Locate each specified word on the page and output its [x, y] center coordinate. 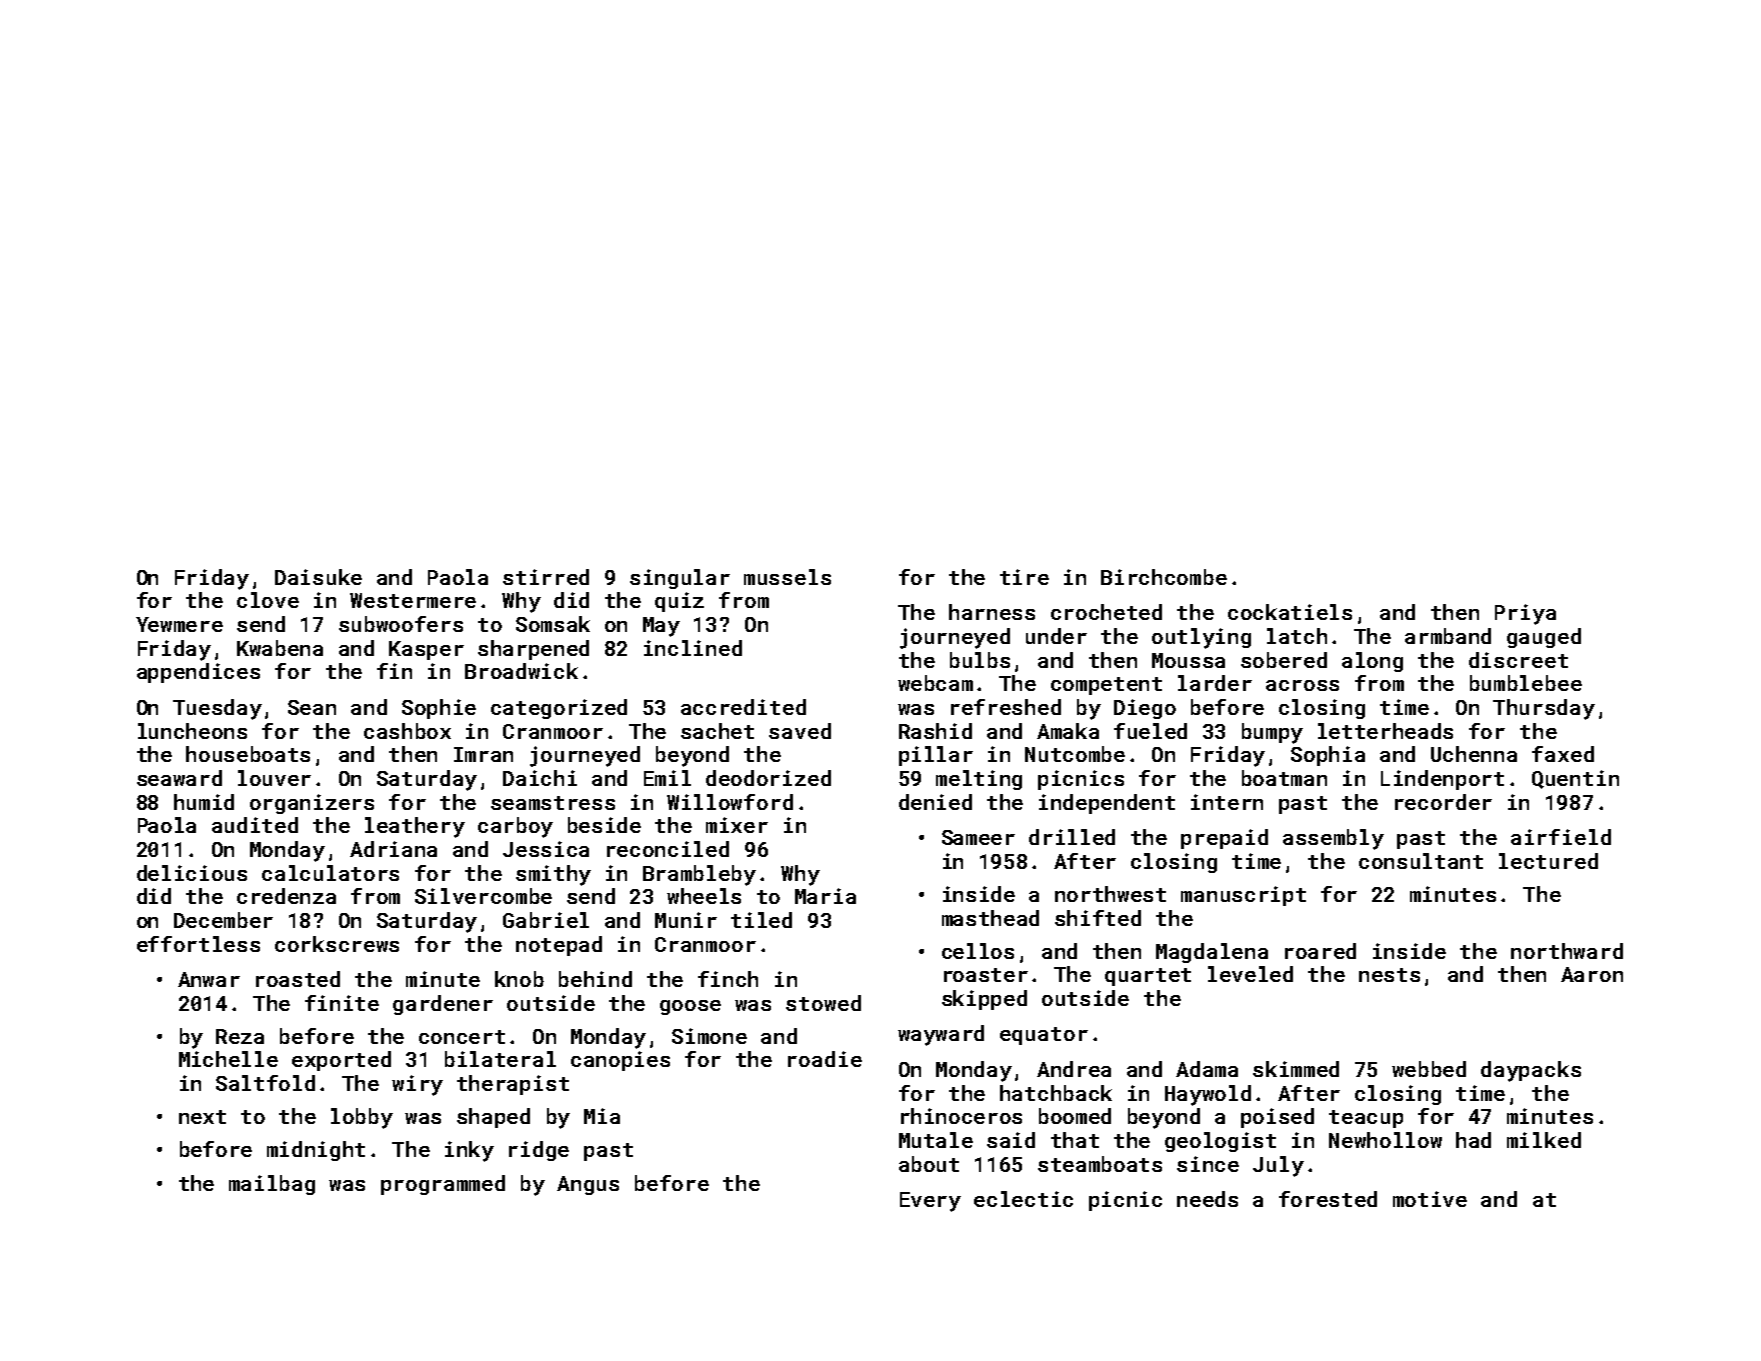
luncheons [192, 731]
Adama [1207, 1069]
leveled [1250, 974]
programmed [443, 1185]
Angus [588, 1185]
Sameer [978, 837]
